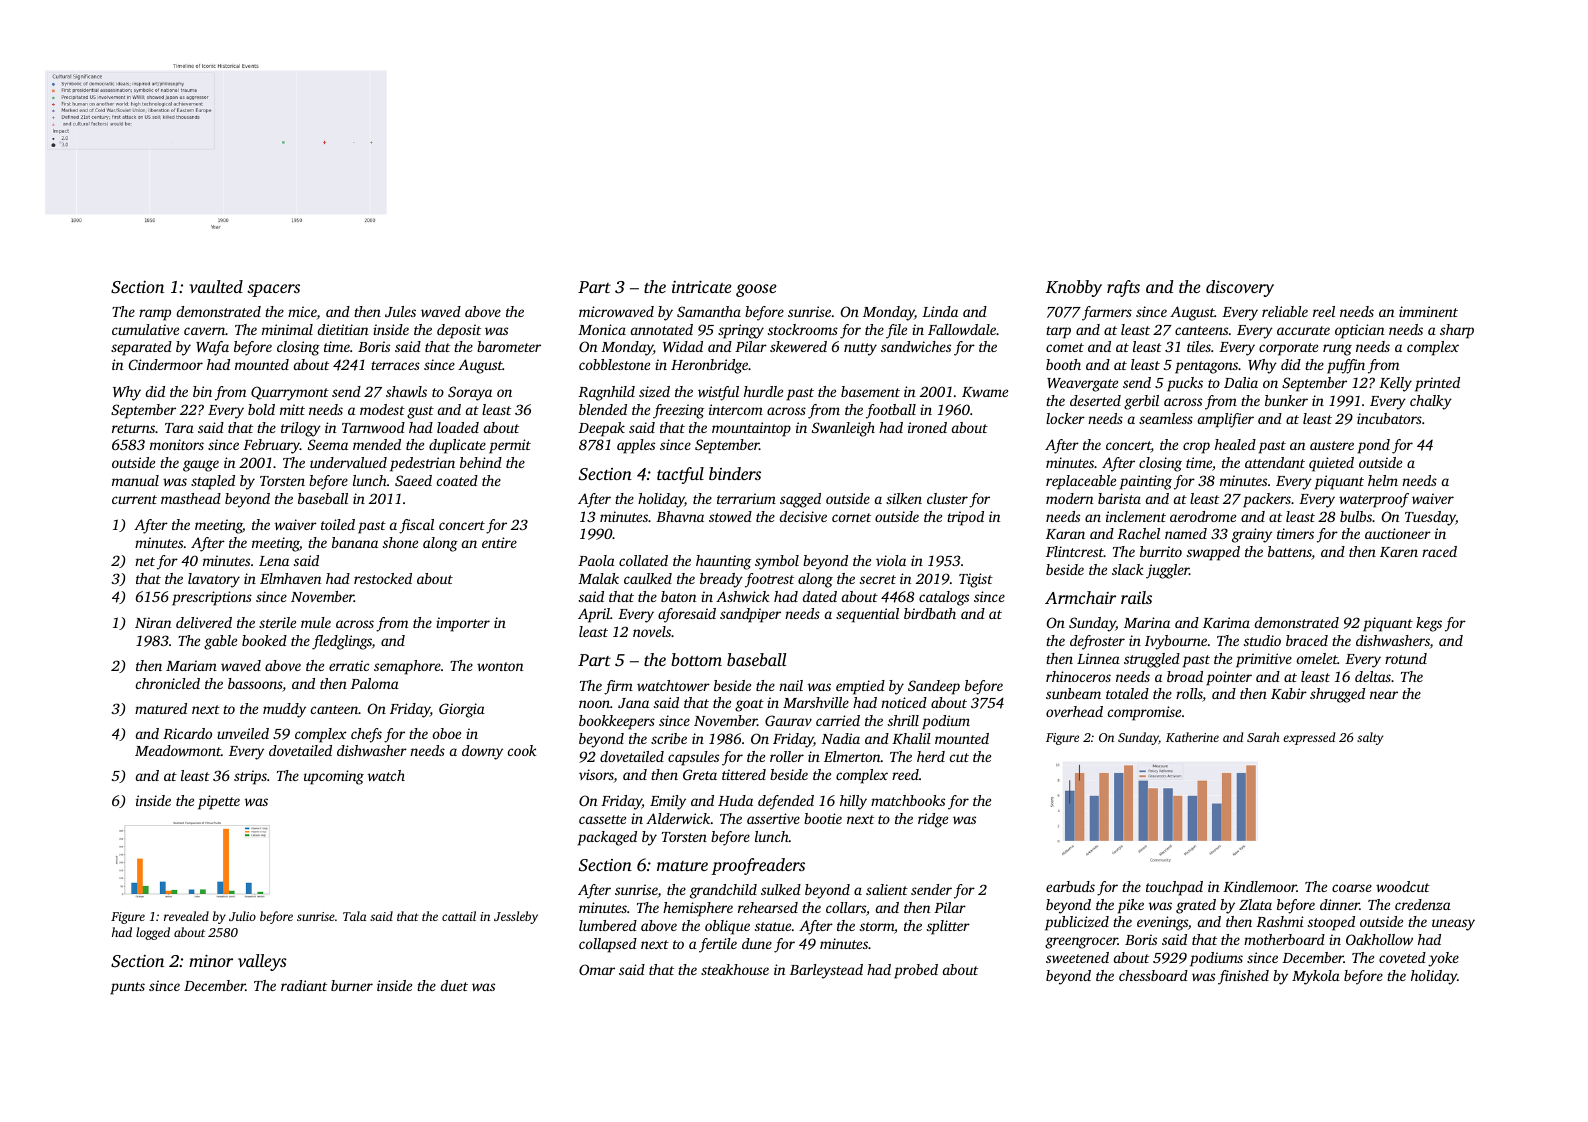 This document has width=1588, height=1122. Describe the element at coordinates (1406, 658) in the document. I see `rotund` at that location.
